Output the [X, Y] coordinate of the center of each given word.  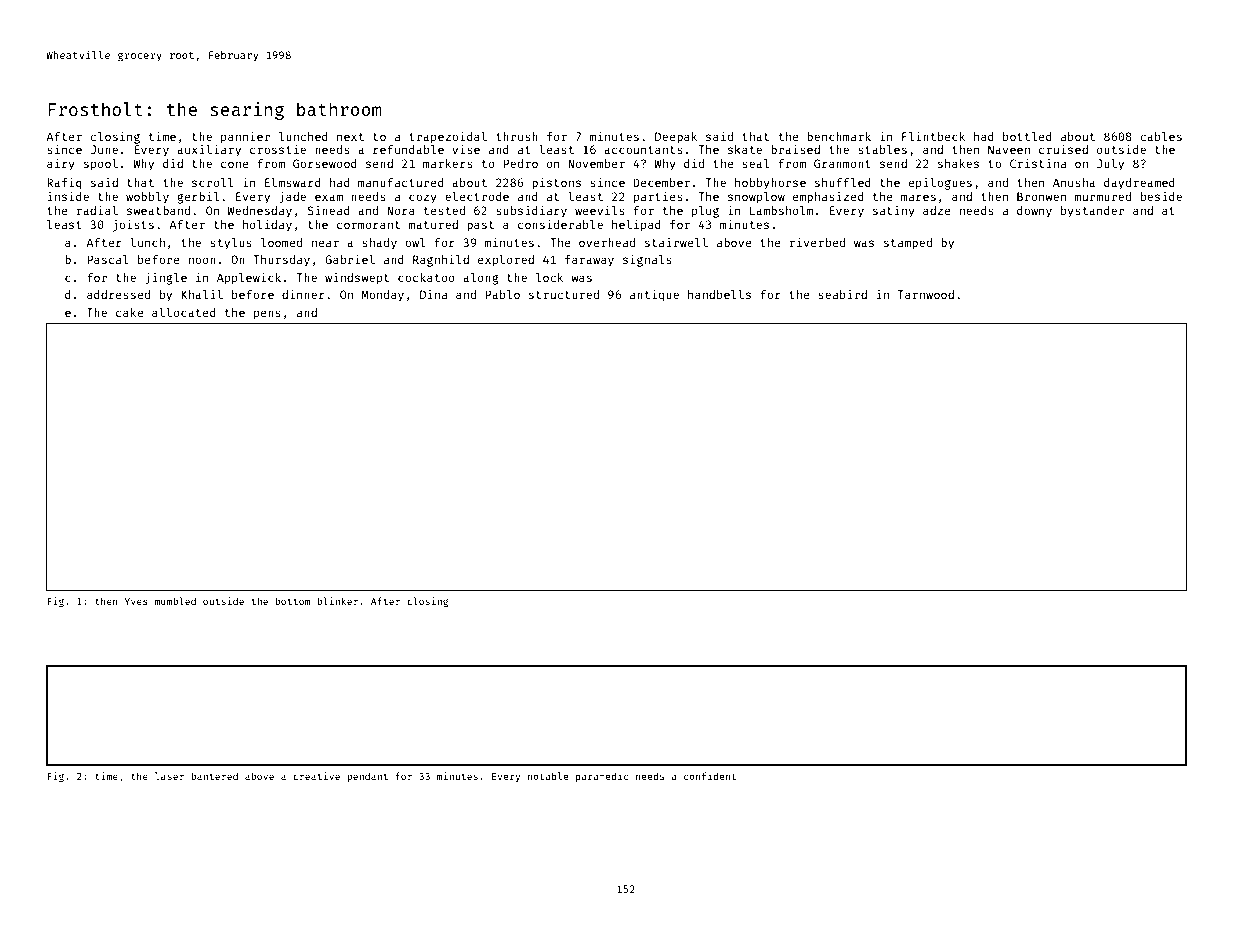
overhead [607, 242]
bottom [293, 601]
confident [710, 776]
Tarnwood [925, 294]
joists [133, 225]
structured [564, 294]
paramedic [602, 777]
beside [1161, 196]
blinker [337, 601]
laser [169, 776]
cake [130, 312]
